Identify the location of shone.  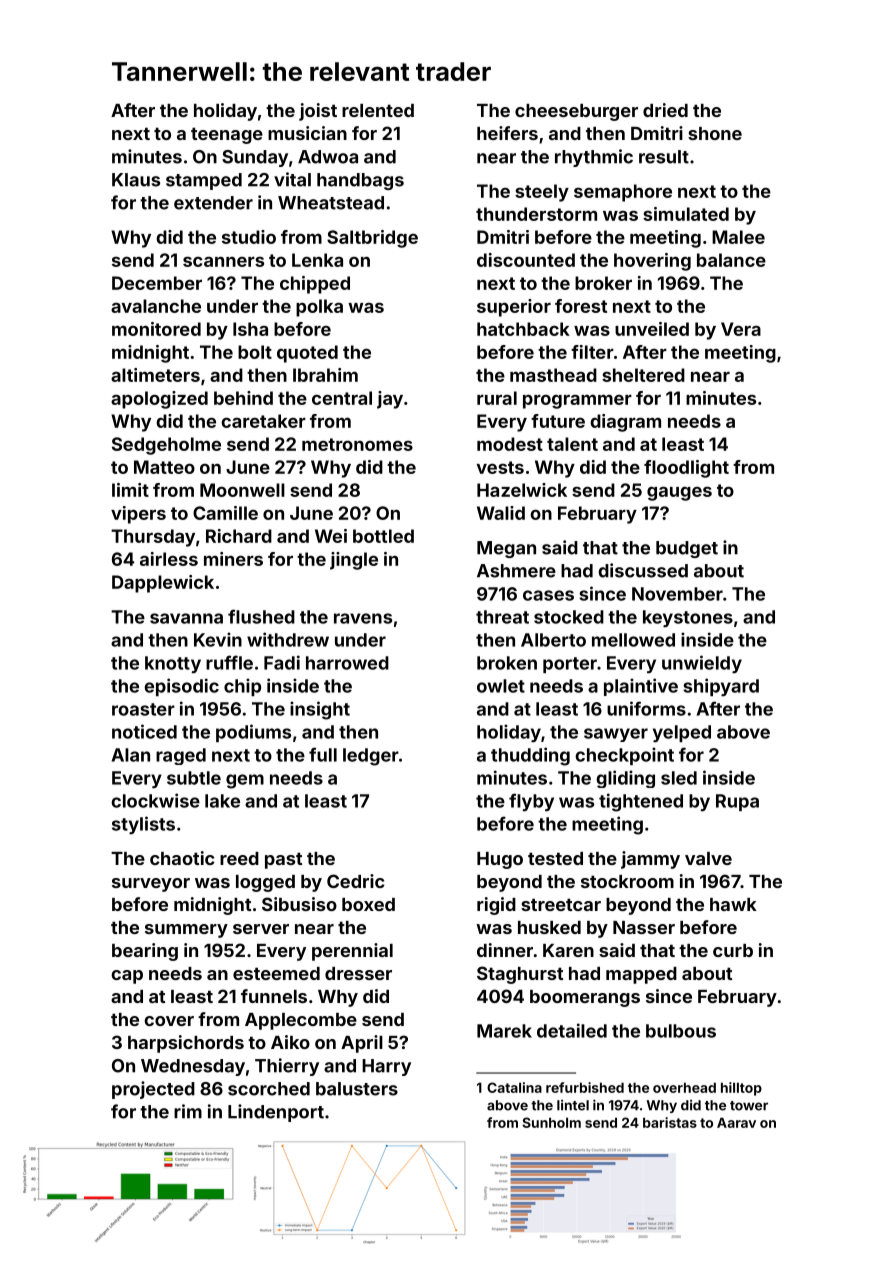
(715, 133).
